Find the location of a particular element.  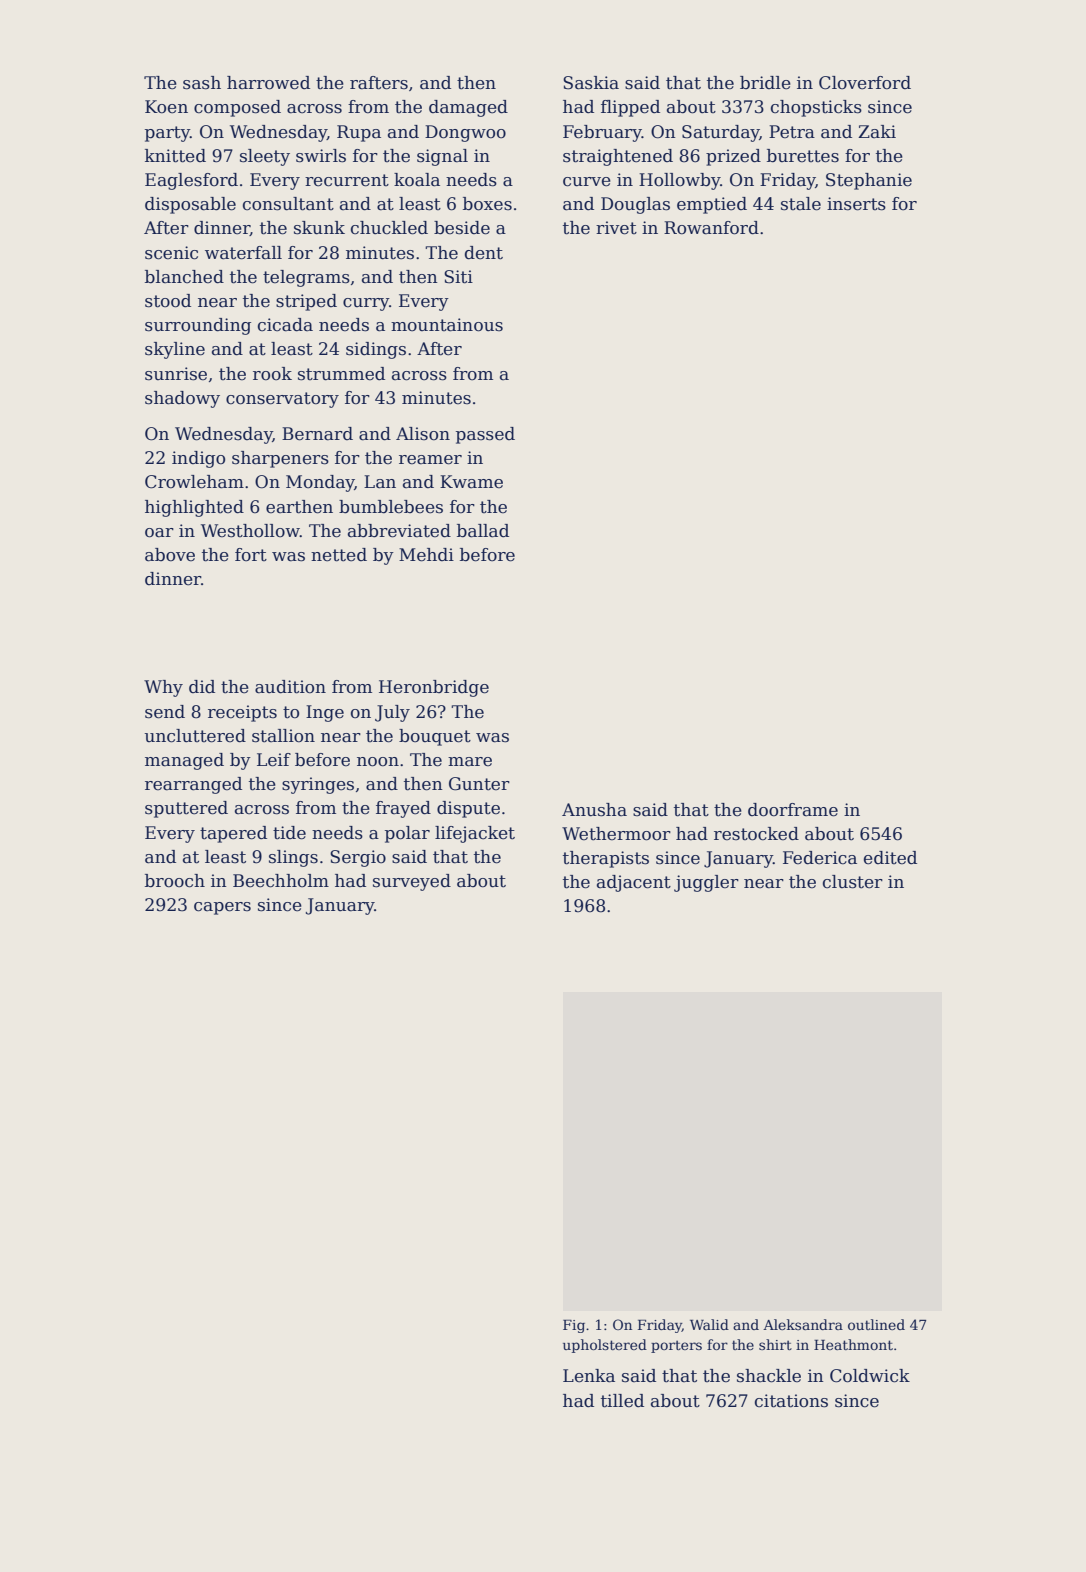

Lenka is located at coordinates (589, 1376).
